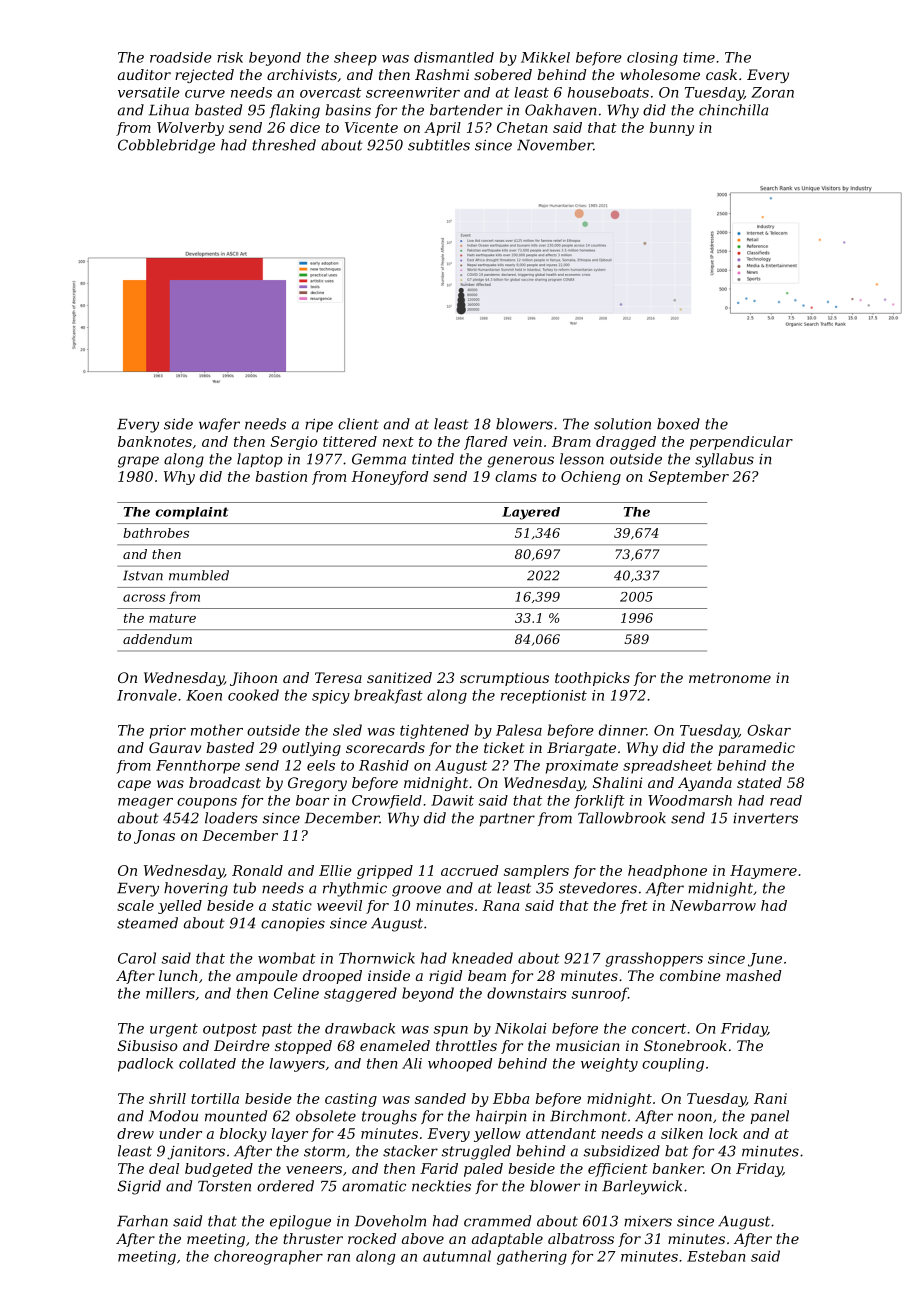 This screenshot has height=1314, width=924. What do you see at coordinates (387, 802) in the screenshot?
I see `Crowfield` at bounding box center [387, 802].
